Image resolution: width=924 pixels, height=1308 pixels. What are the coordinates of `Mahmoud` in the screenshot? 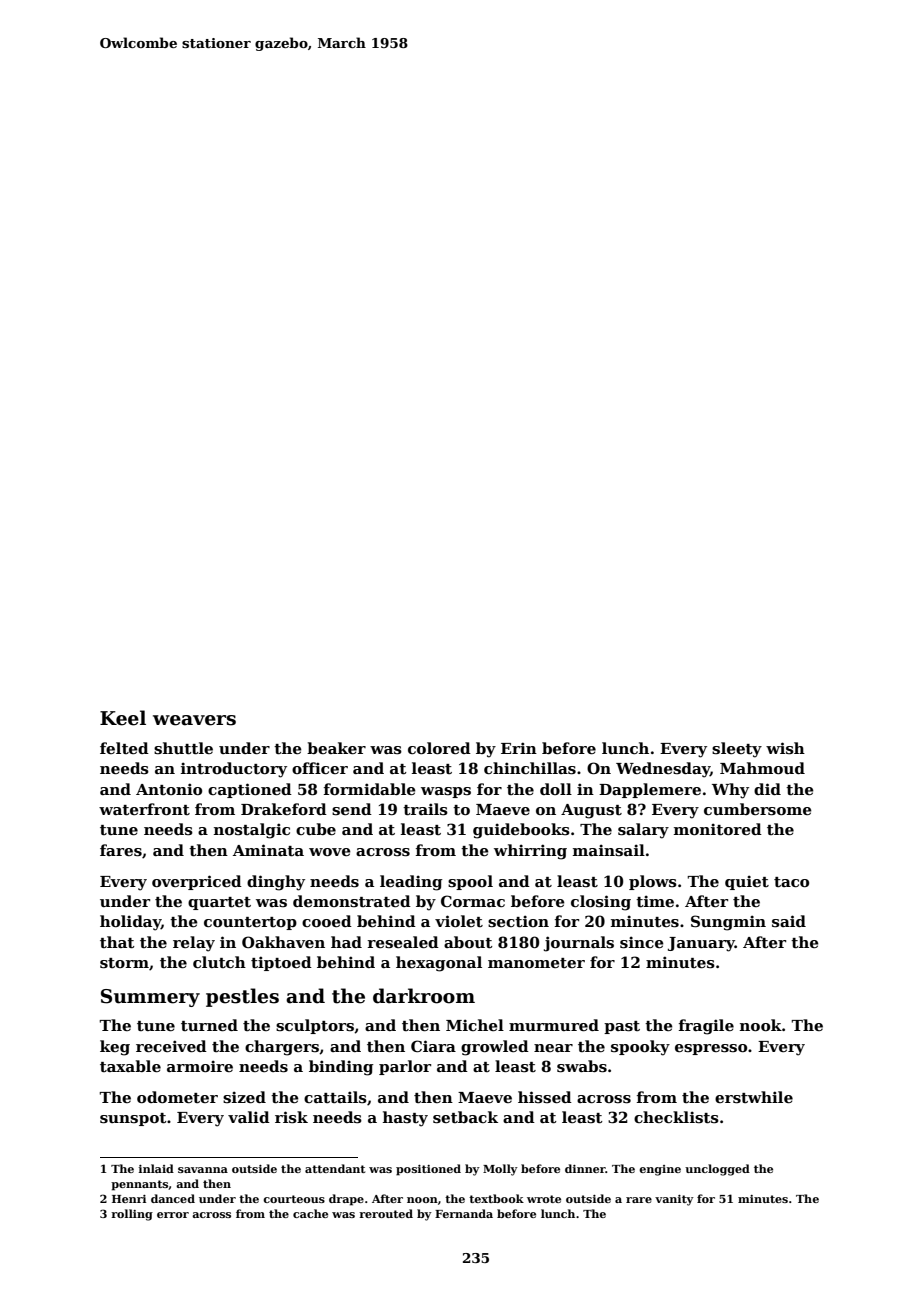 It's located at (762, 768).
